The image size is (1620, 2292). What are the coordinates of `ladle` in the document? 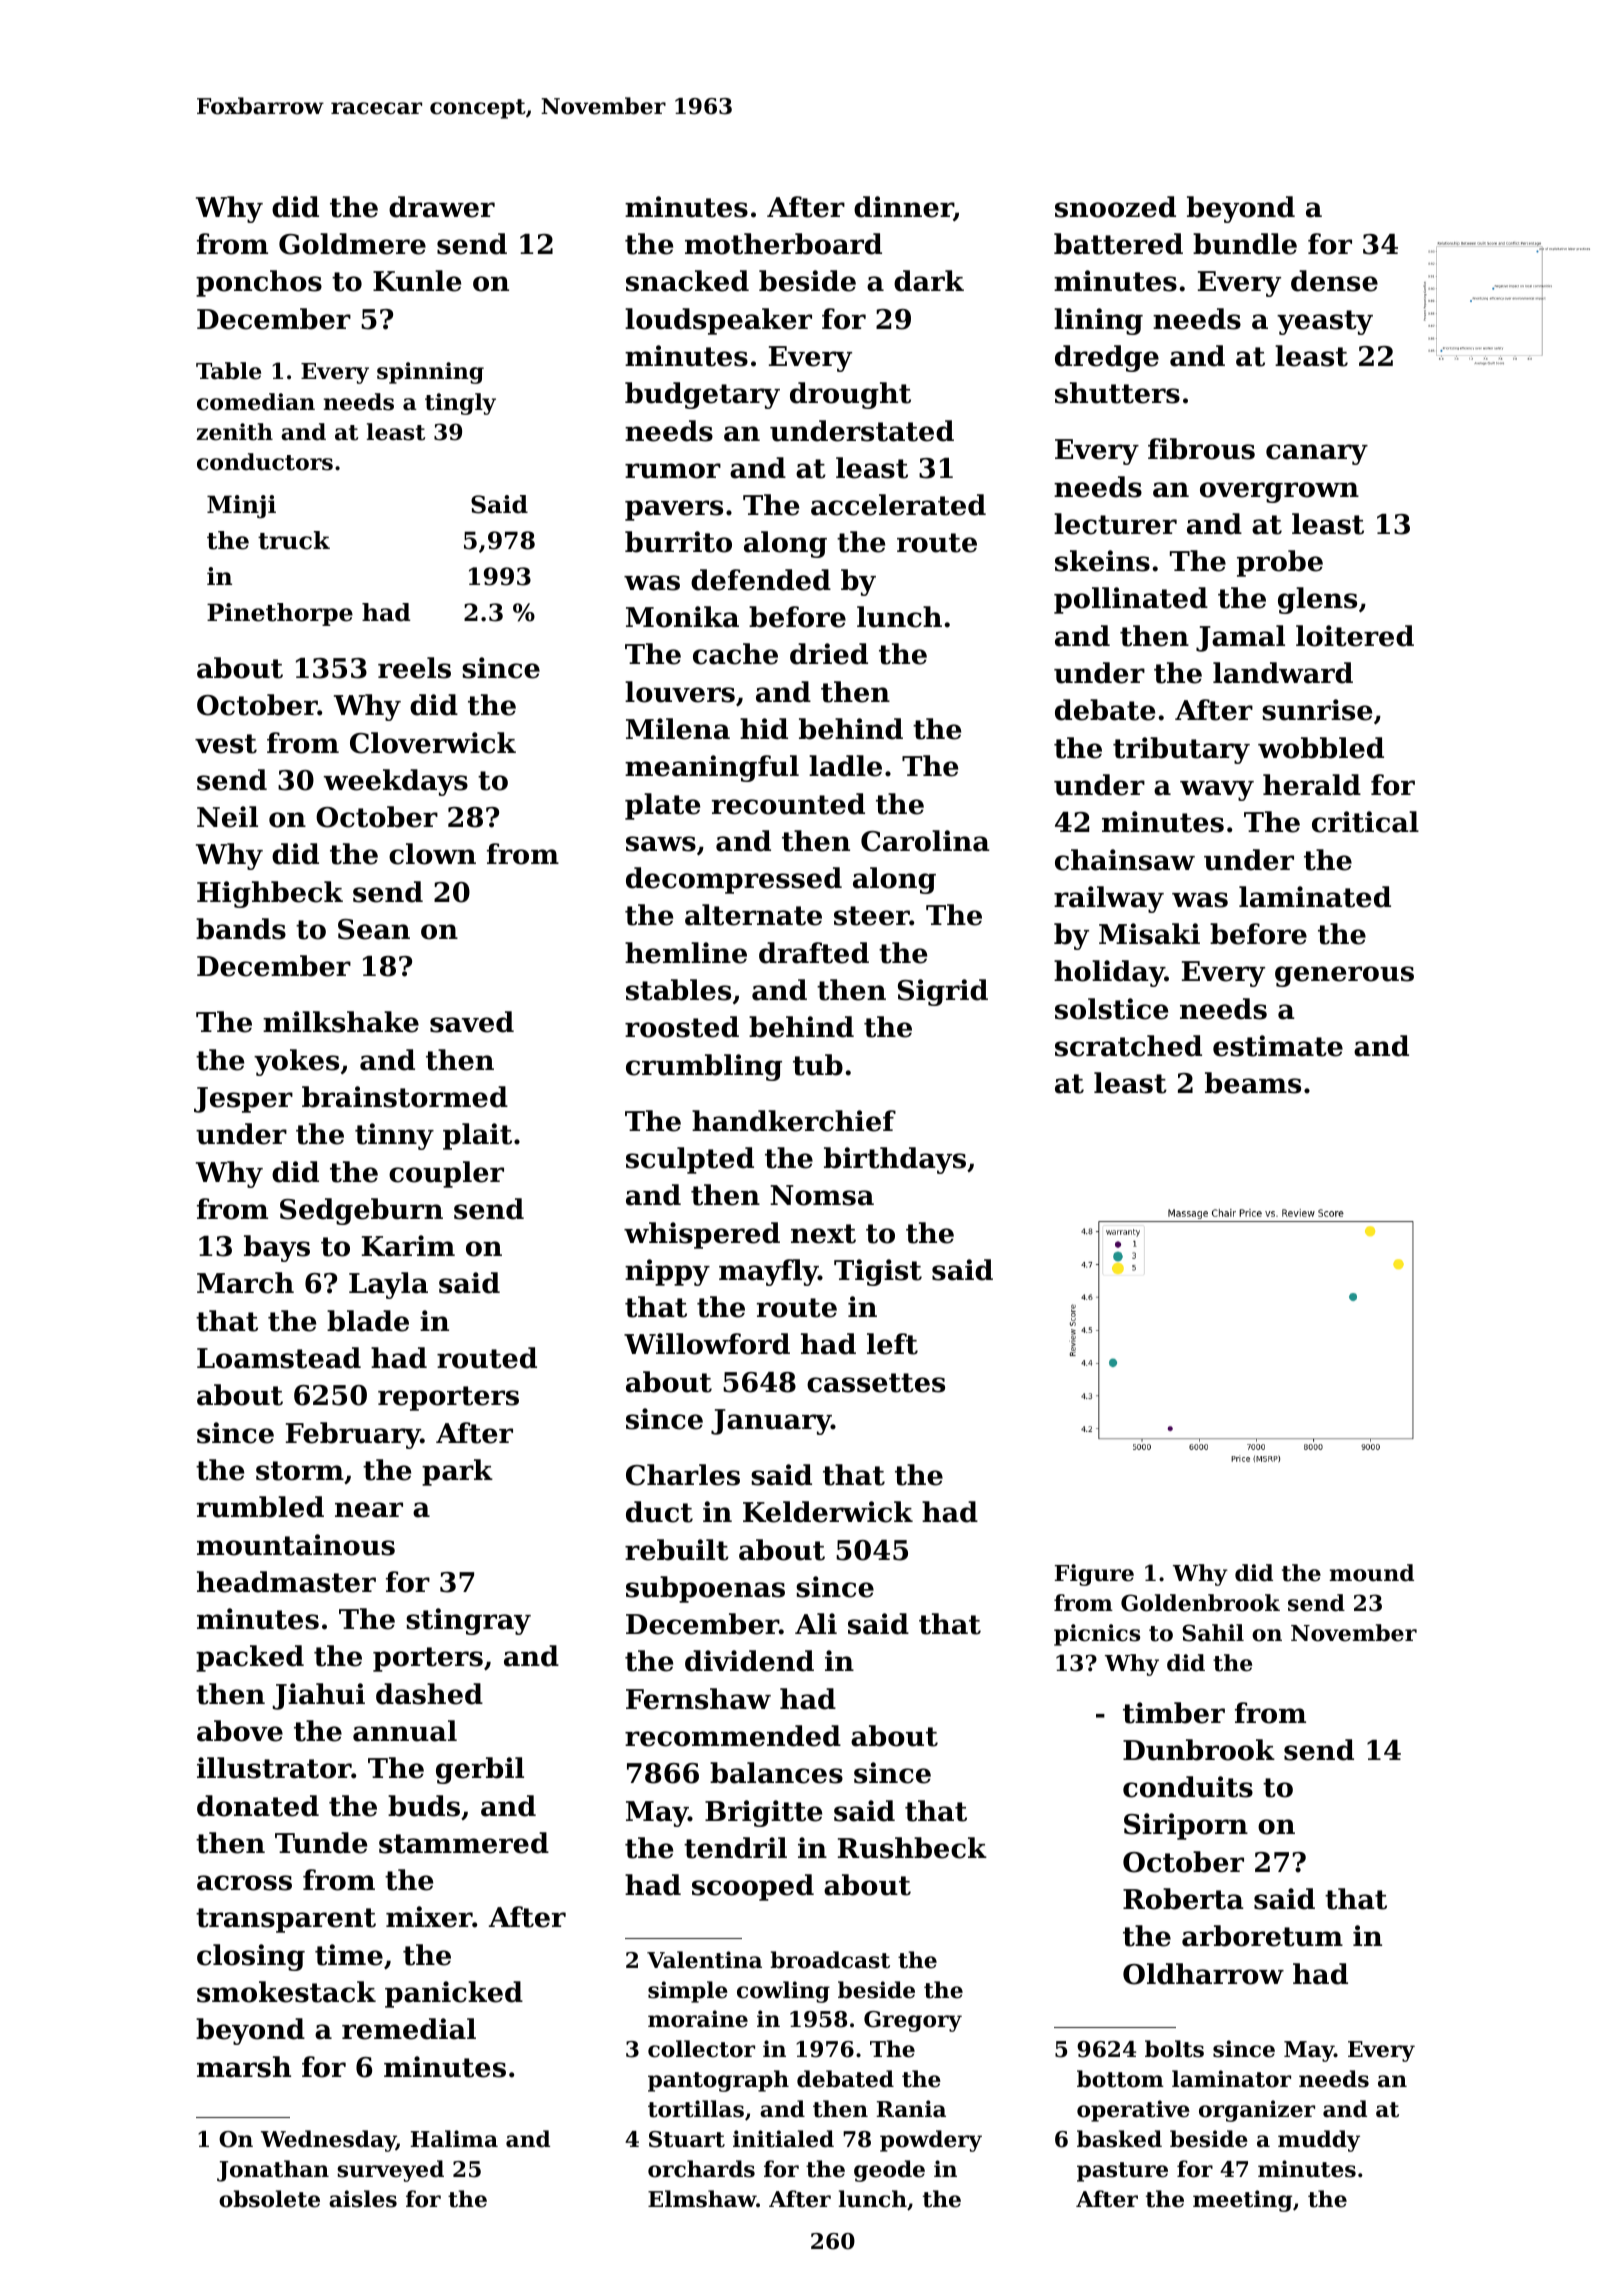 It's located at (845, 766).
